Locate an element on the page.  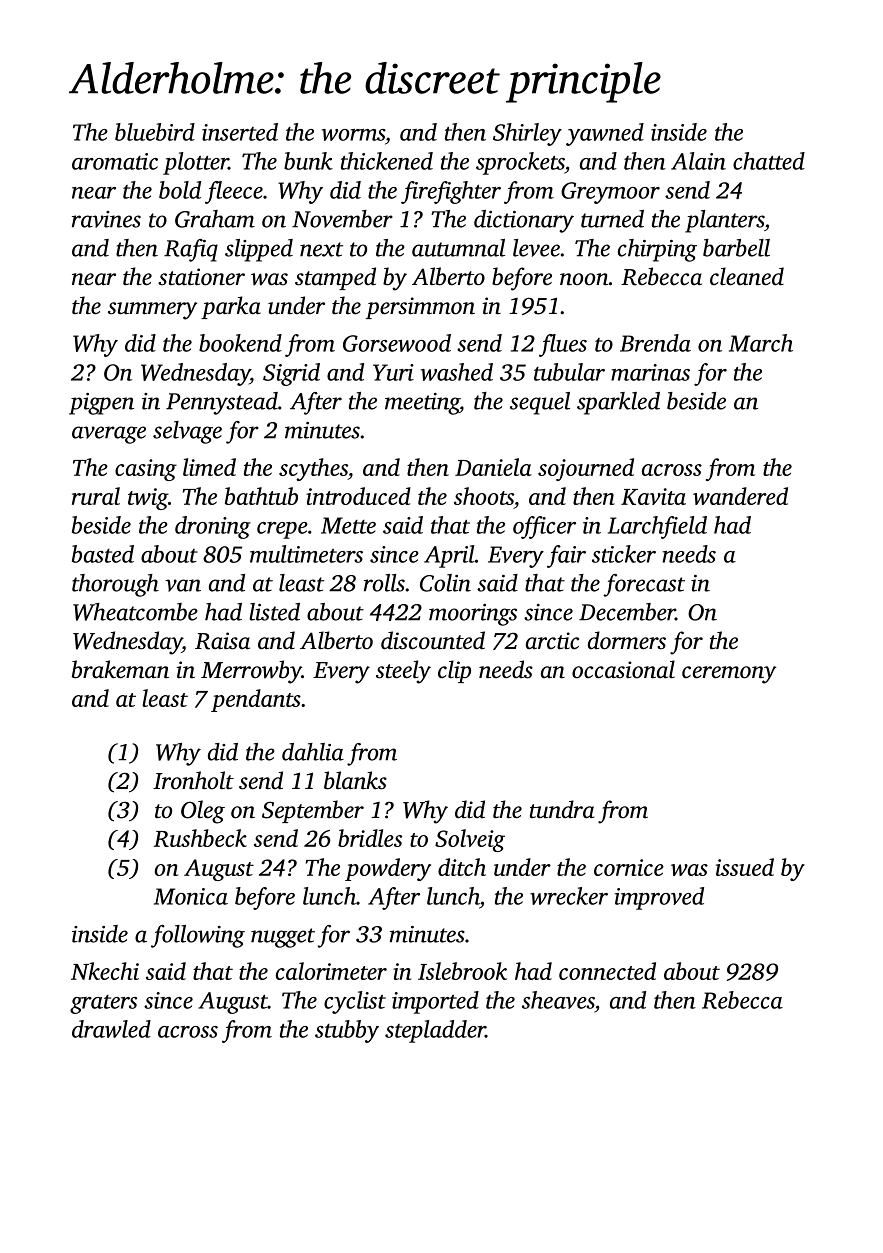
Shirley is located at coordinates (527, 134).
